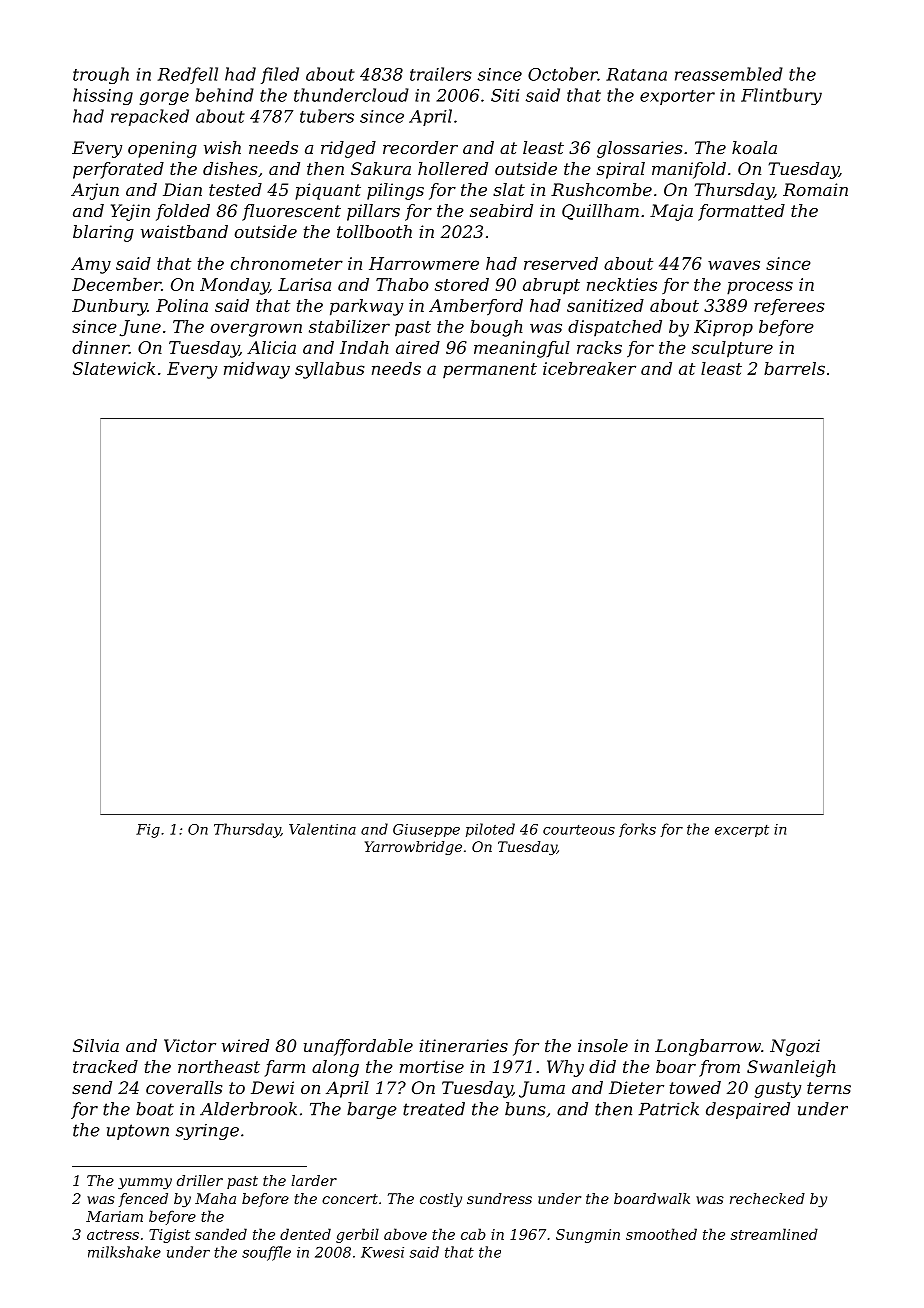 Image resolution: width=924 pixels, height=1308 pixels. Describe the element at coordinates (280, 75) in the screenshot. I see `filed` at that location.
